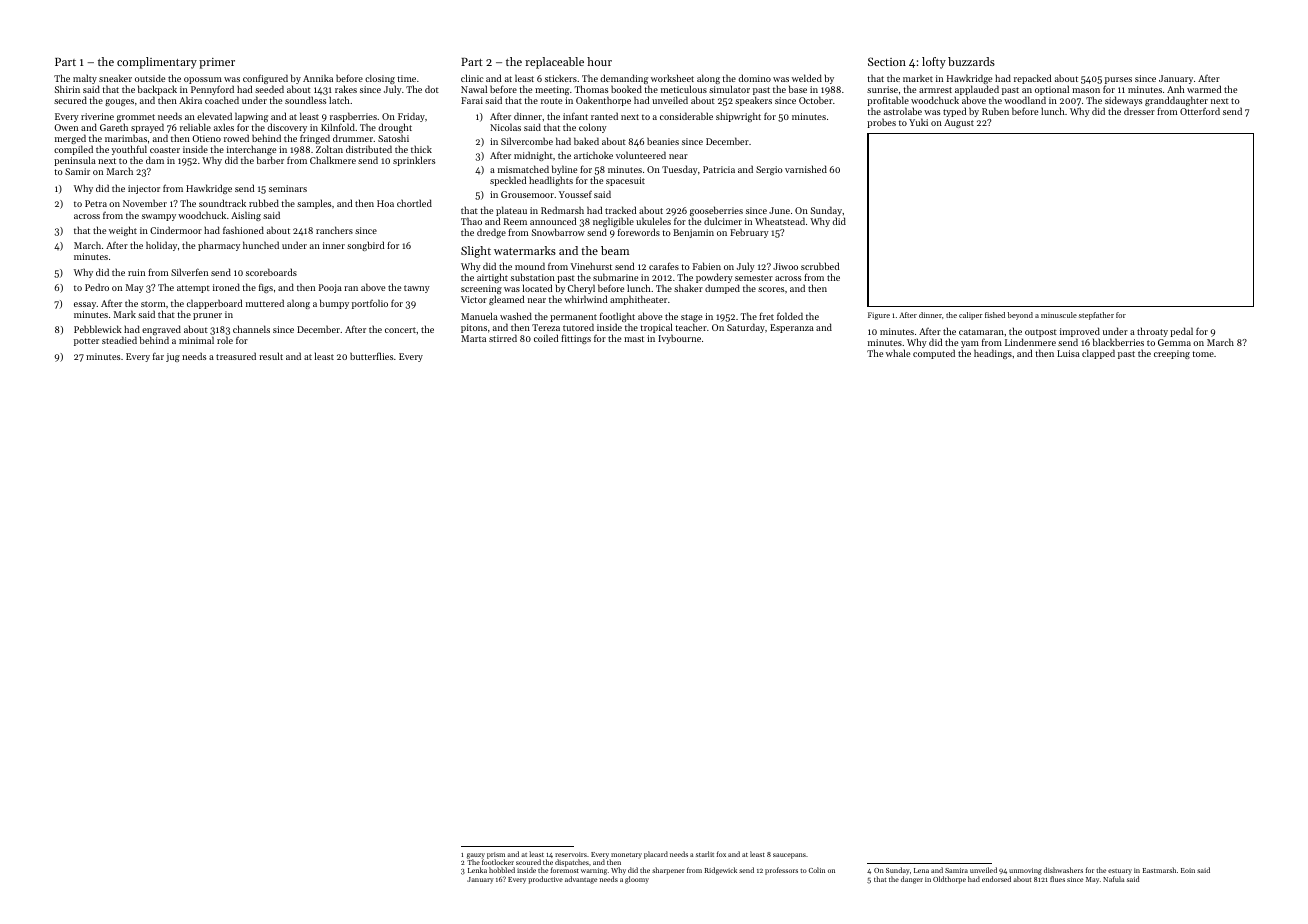  Describe the element at coordinates (721, 854) in the screenshot. I see `fox` at that location.
